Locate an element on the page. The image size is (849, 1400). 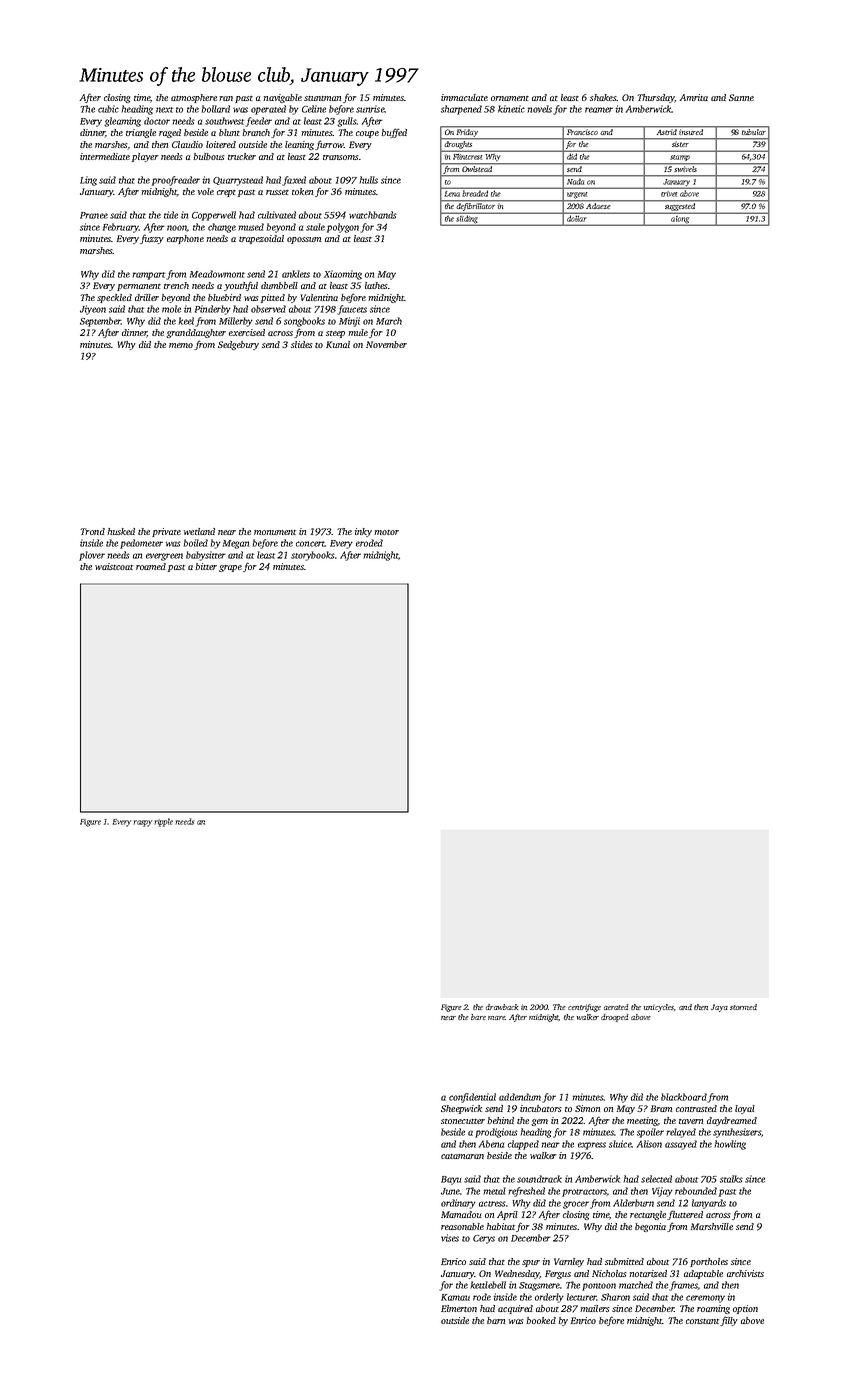
Elmerton is located at coordinates (459, 1308).
